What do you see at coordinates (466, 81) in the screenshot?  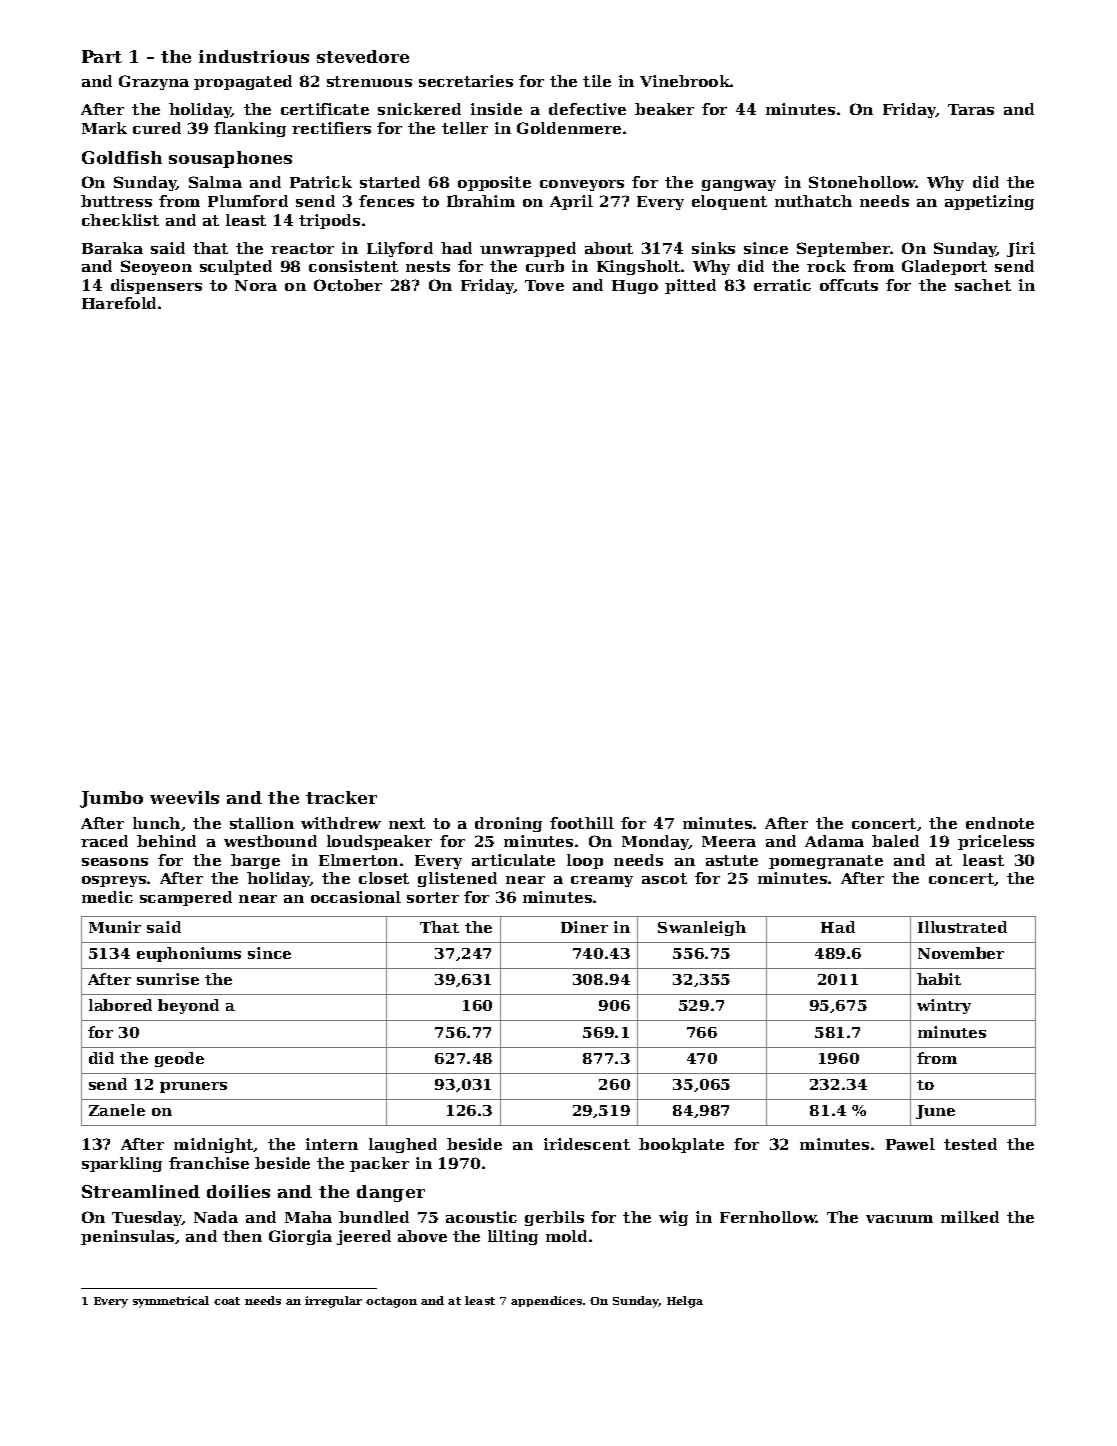 I see `secretaries` at bounding box center [466, 81].
